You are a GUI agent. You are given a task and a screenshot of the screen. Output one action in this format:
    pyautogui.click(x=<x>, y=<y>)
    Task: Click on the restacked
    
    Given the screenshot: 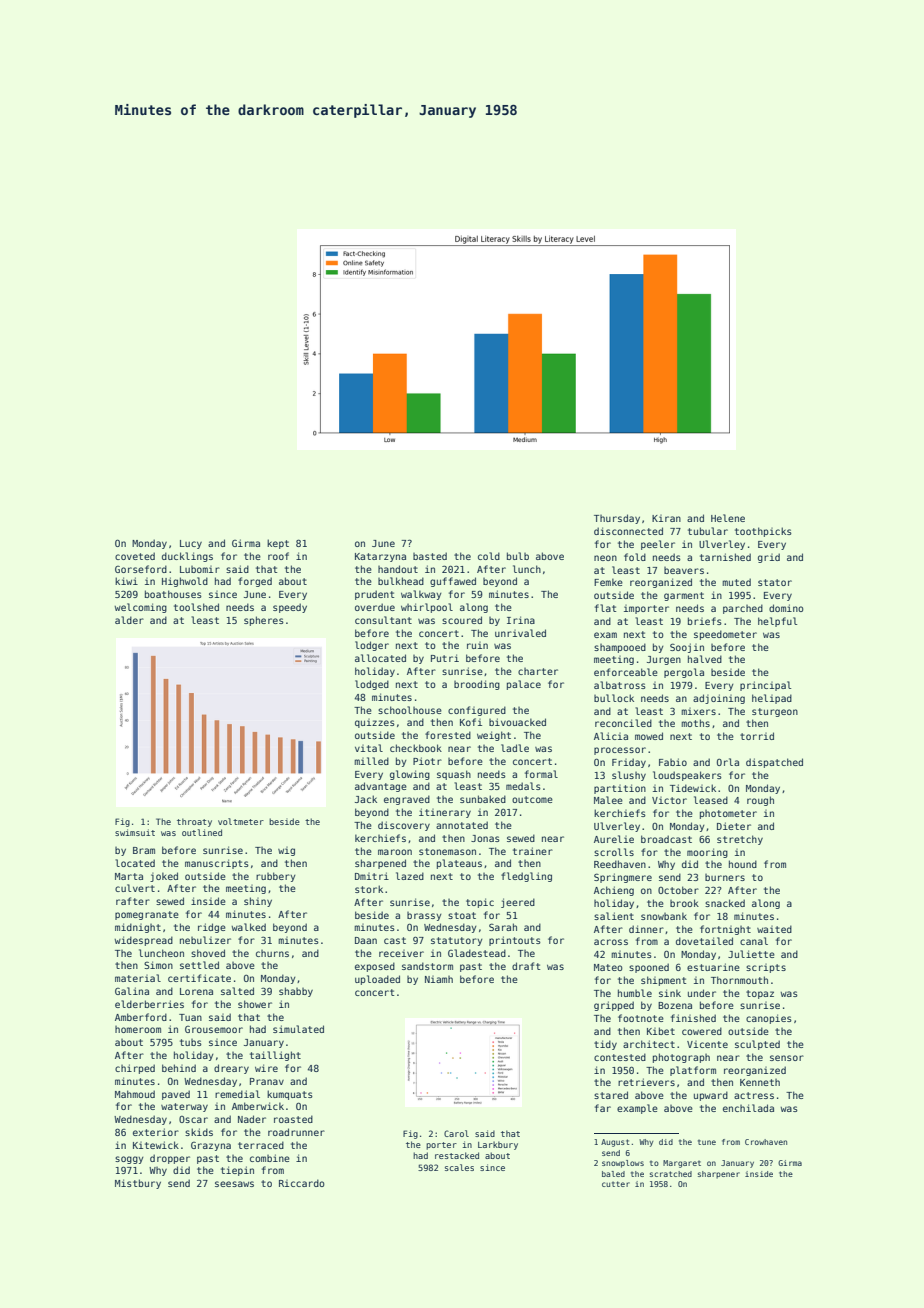 What is the action you would take?
    pyautogui.click(x=457, y=1155)
